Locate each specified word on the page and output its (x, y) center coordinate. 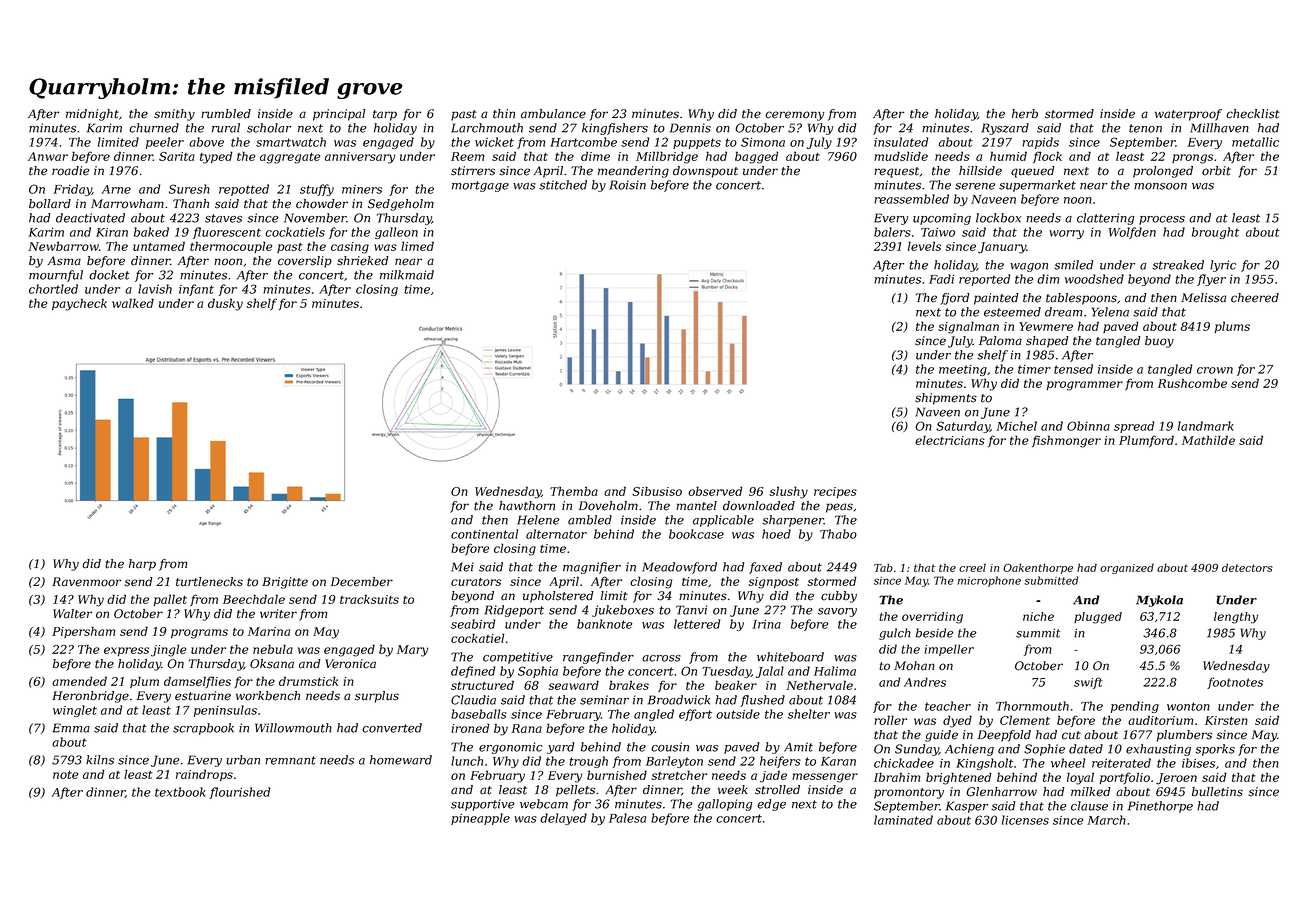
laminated (903, 820)
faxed (765, 568)
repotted (244, 190)
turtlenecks (209, 582)
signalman (968, 327)
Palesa (627, 818)
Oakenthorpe (1038, 568)
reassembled (911, 199)
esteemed (1012, 312)
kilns (100, 760)
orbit (1216, 171)
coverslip (305, 262)
